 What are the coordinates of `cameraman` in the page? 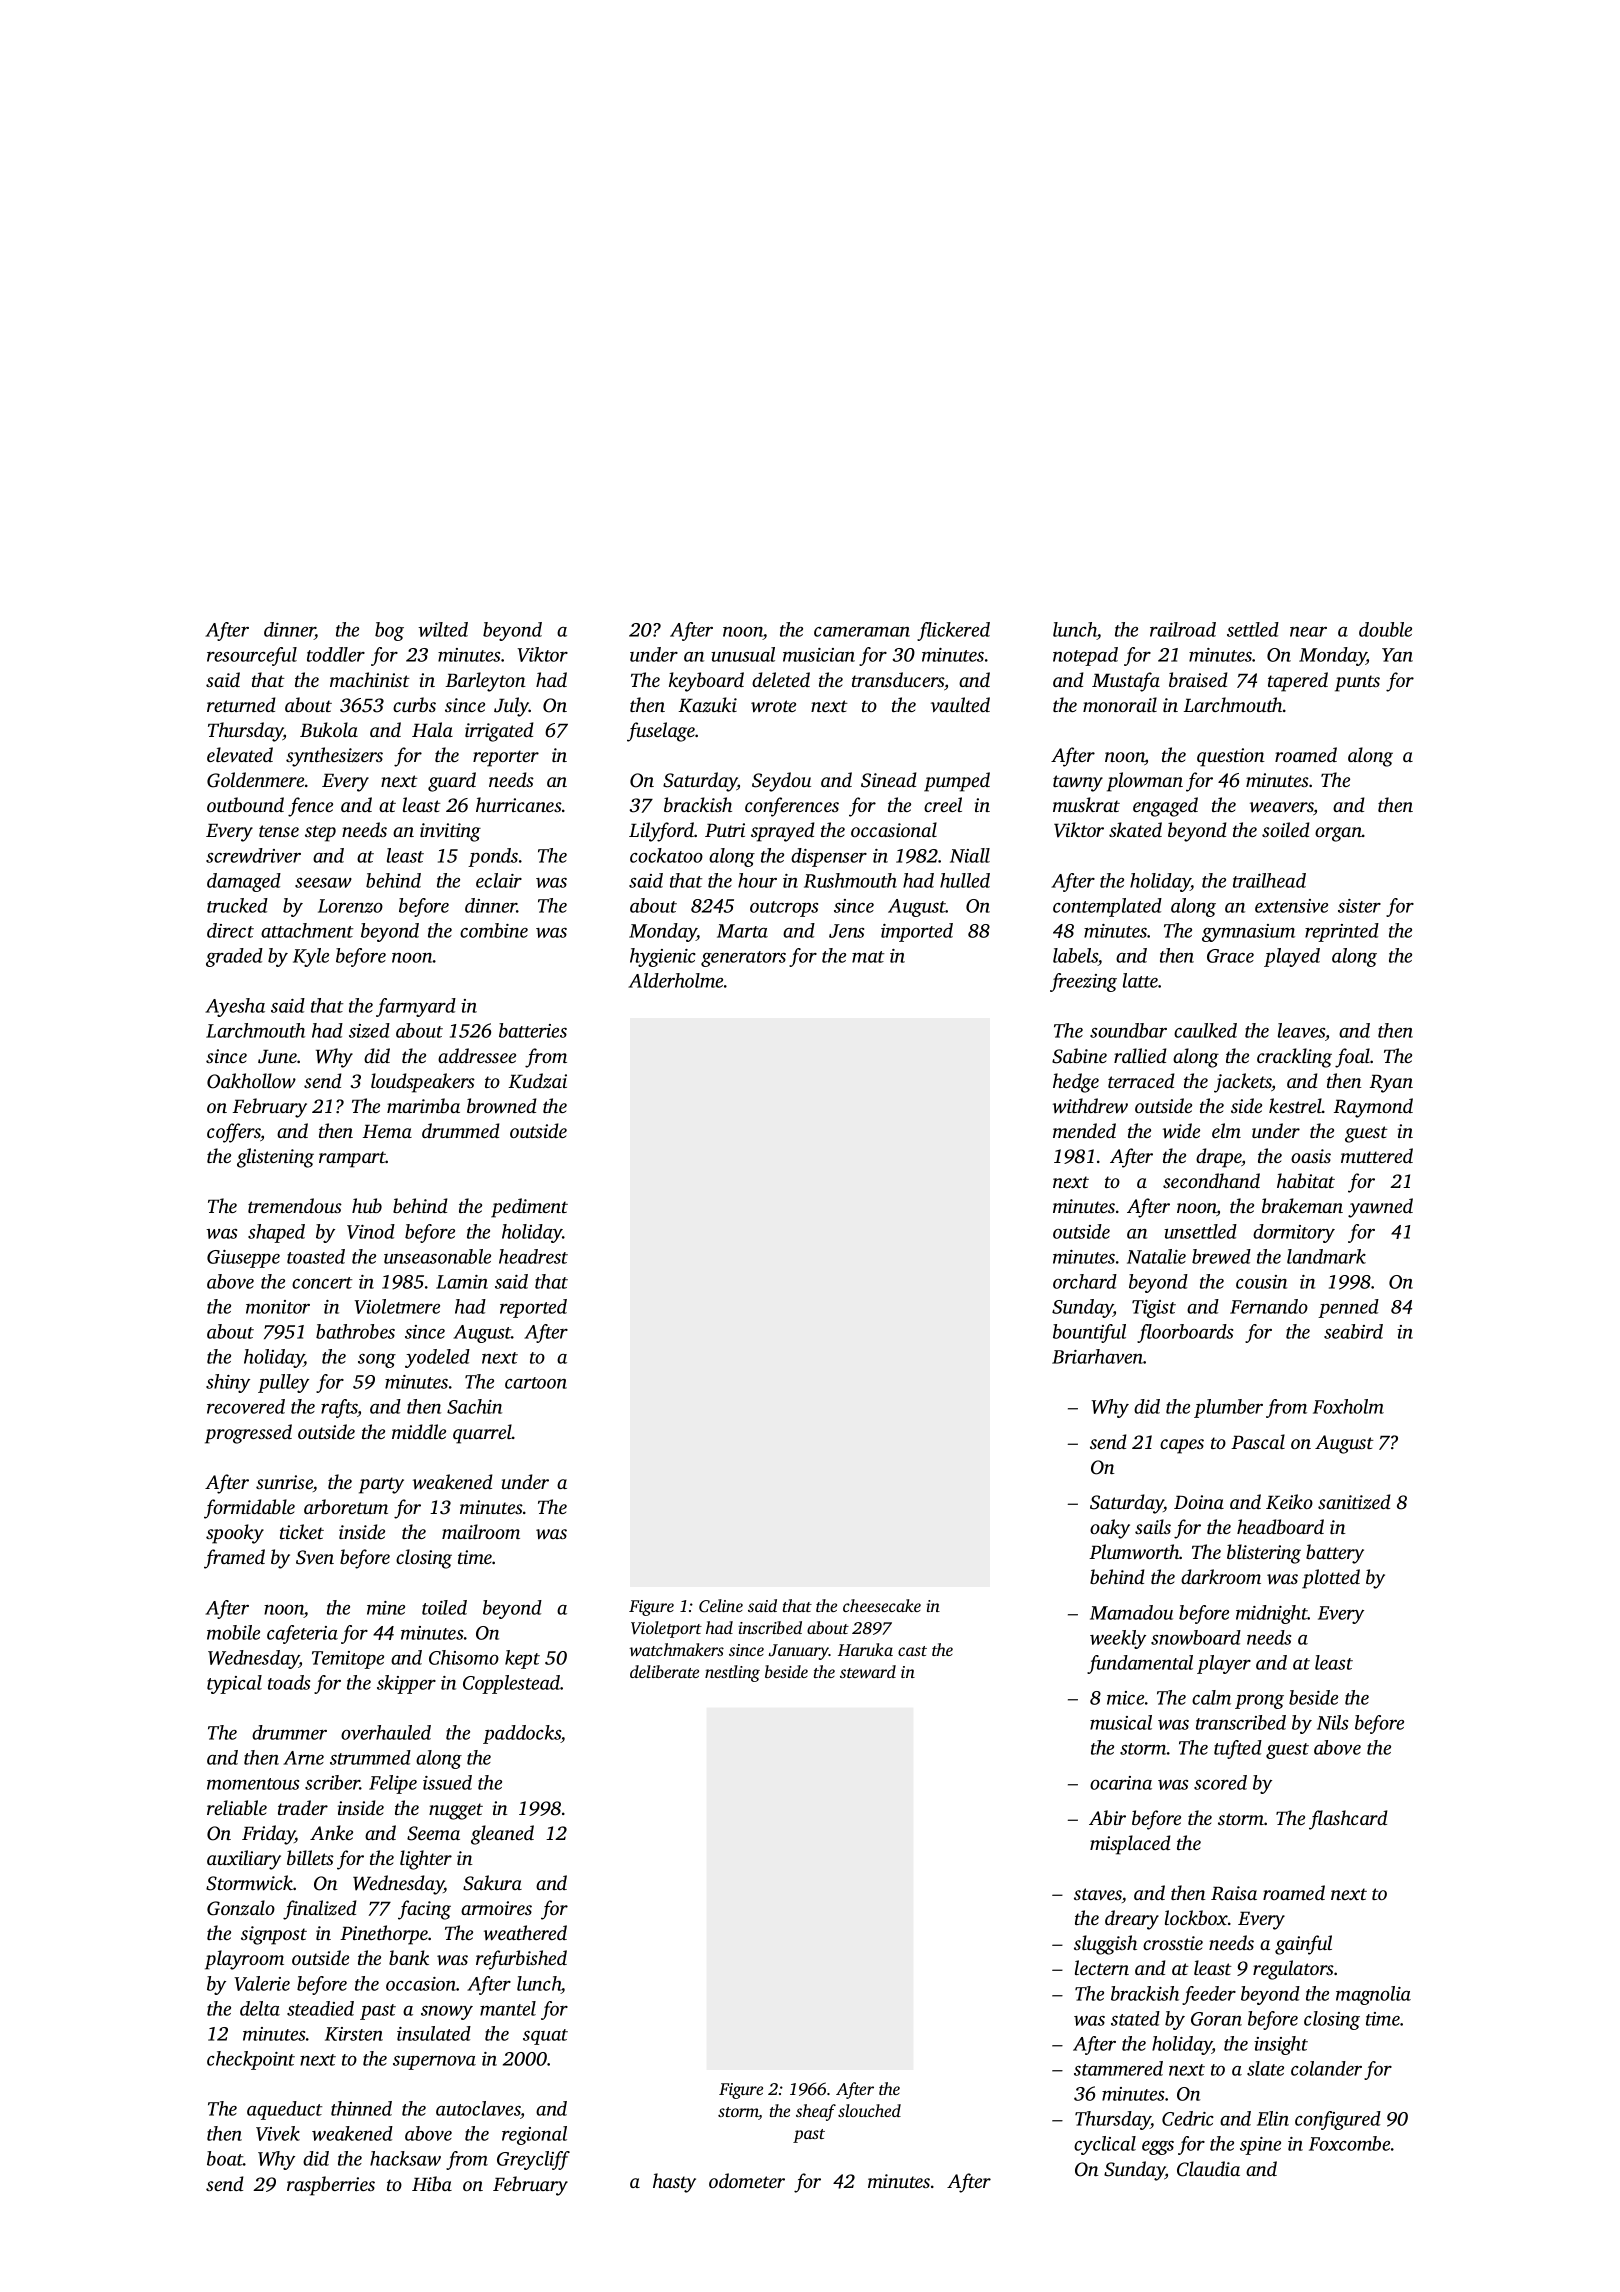 It's located at (862, 632).
